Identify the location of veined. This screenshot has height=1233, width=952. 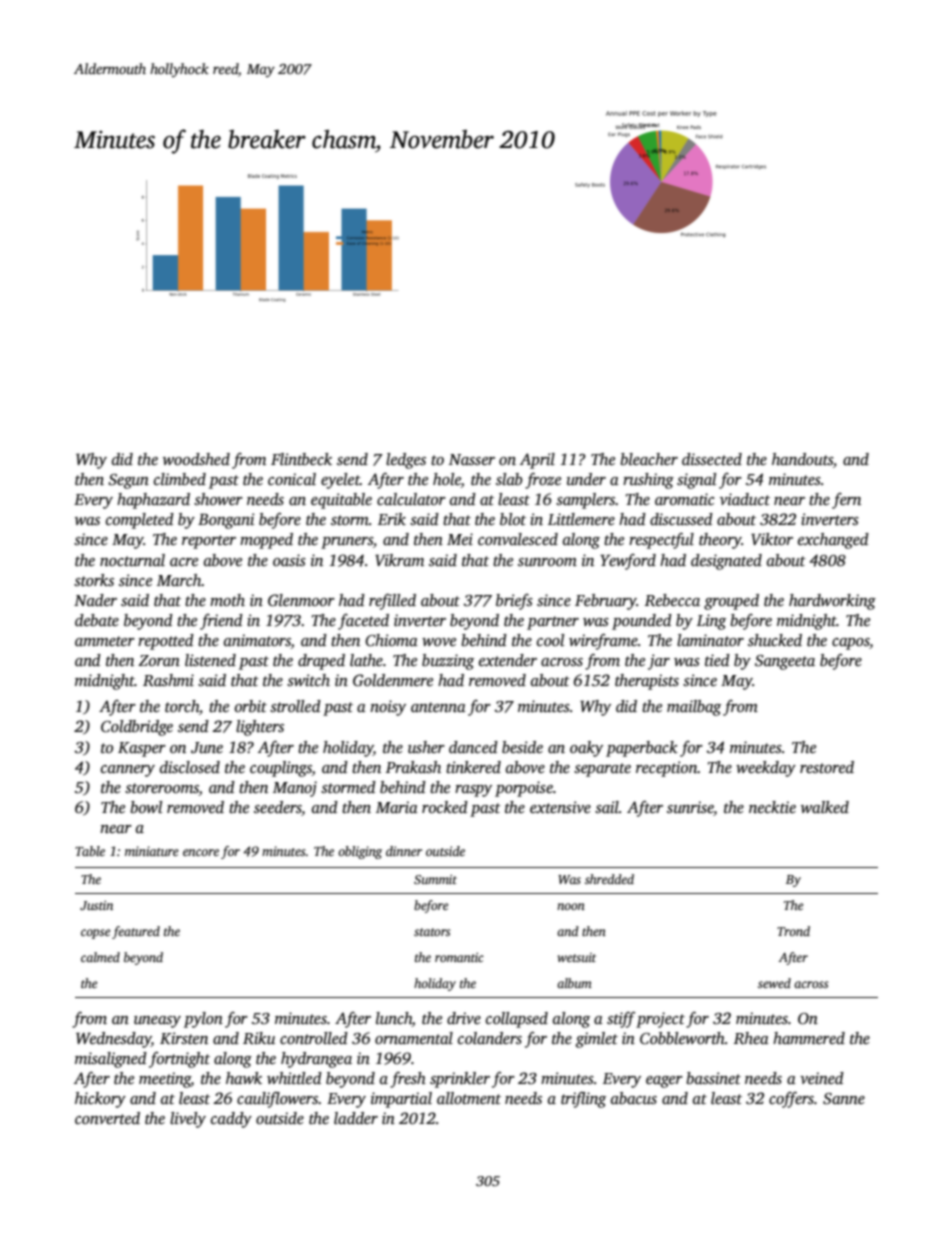
(822, 1078).
